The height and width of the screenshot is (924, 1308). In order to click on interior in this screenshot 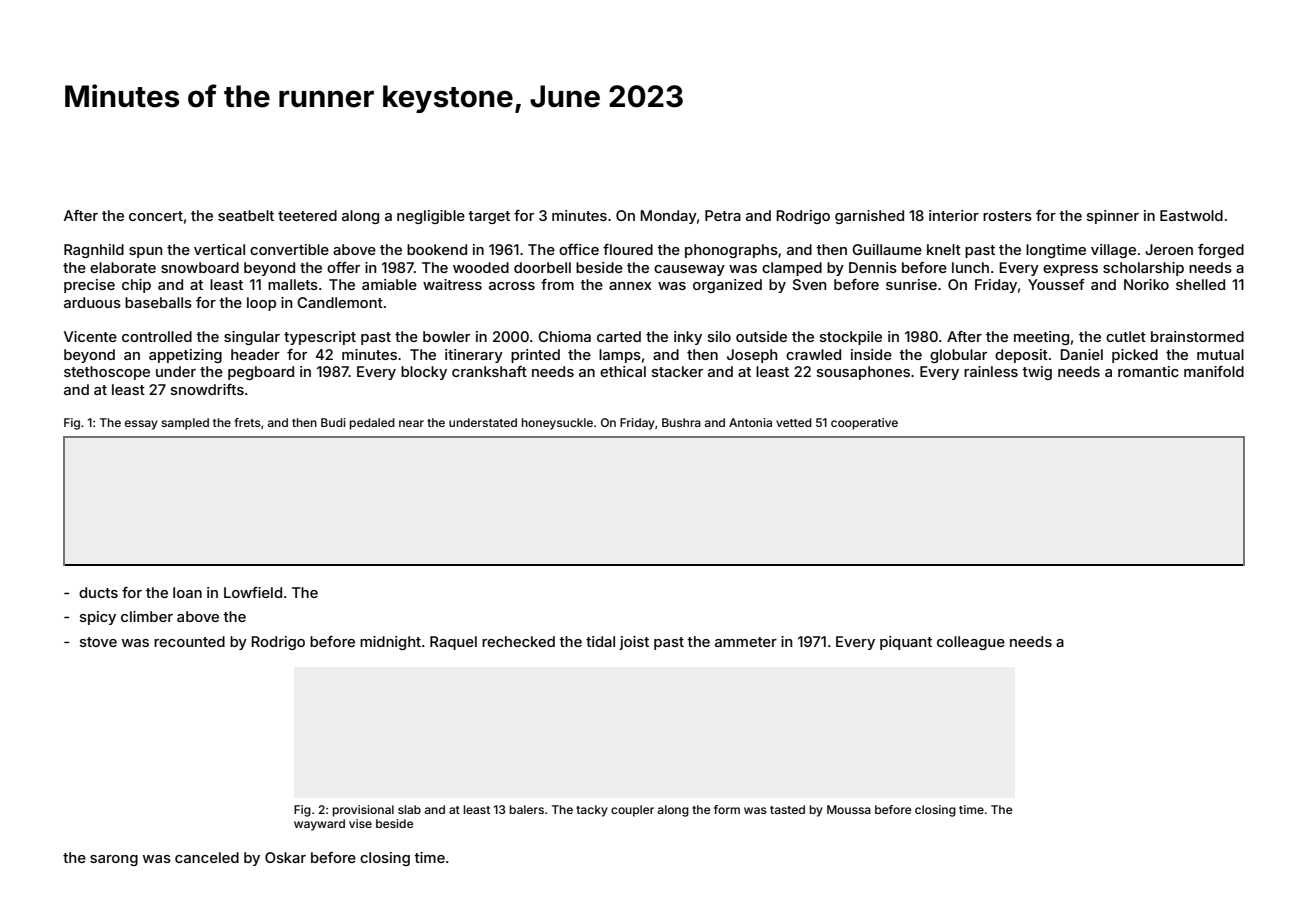, I will do `click(954, 215)`.
